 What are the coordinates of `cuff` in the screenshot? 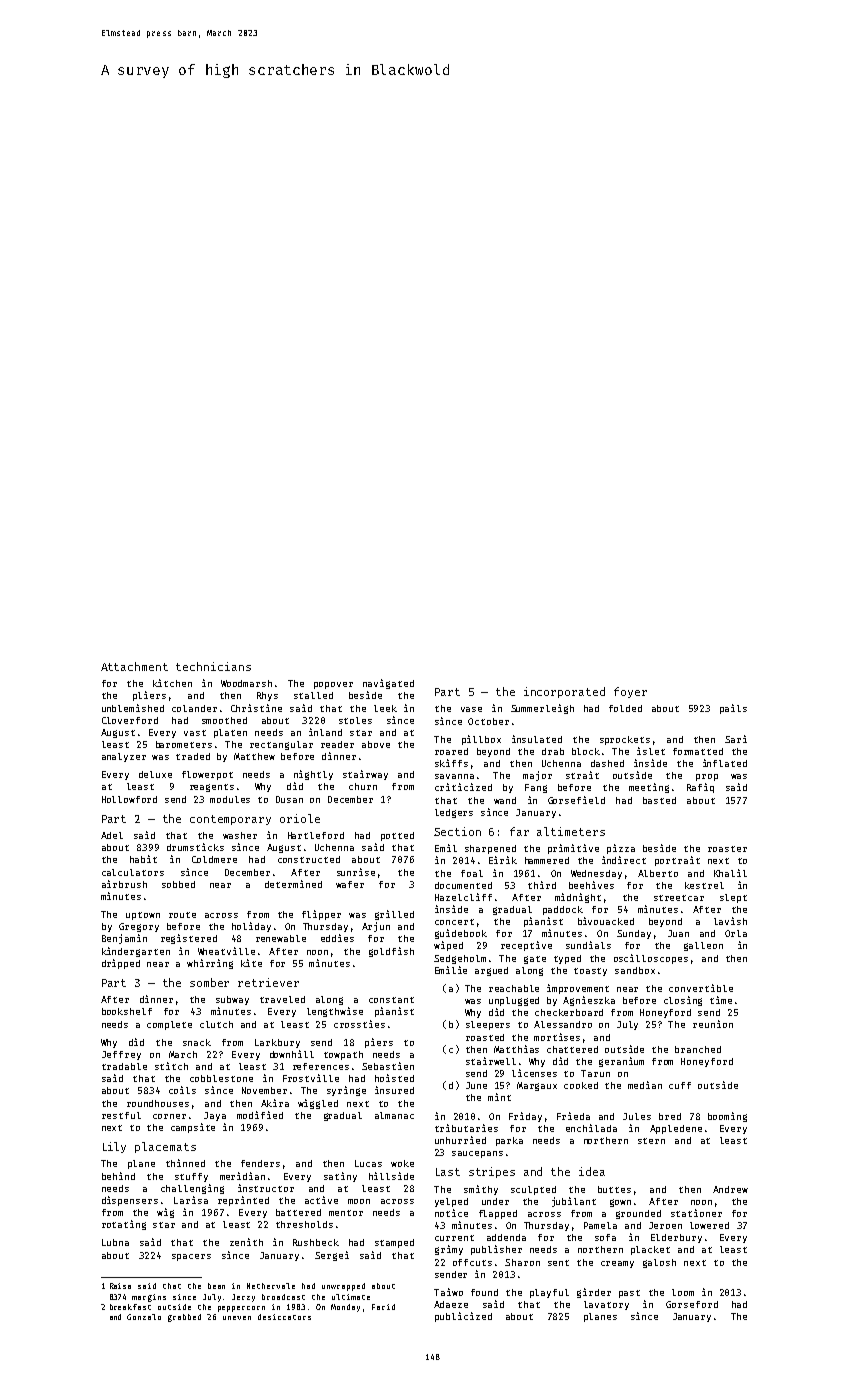 It's located at (680, 1085).
